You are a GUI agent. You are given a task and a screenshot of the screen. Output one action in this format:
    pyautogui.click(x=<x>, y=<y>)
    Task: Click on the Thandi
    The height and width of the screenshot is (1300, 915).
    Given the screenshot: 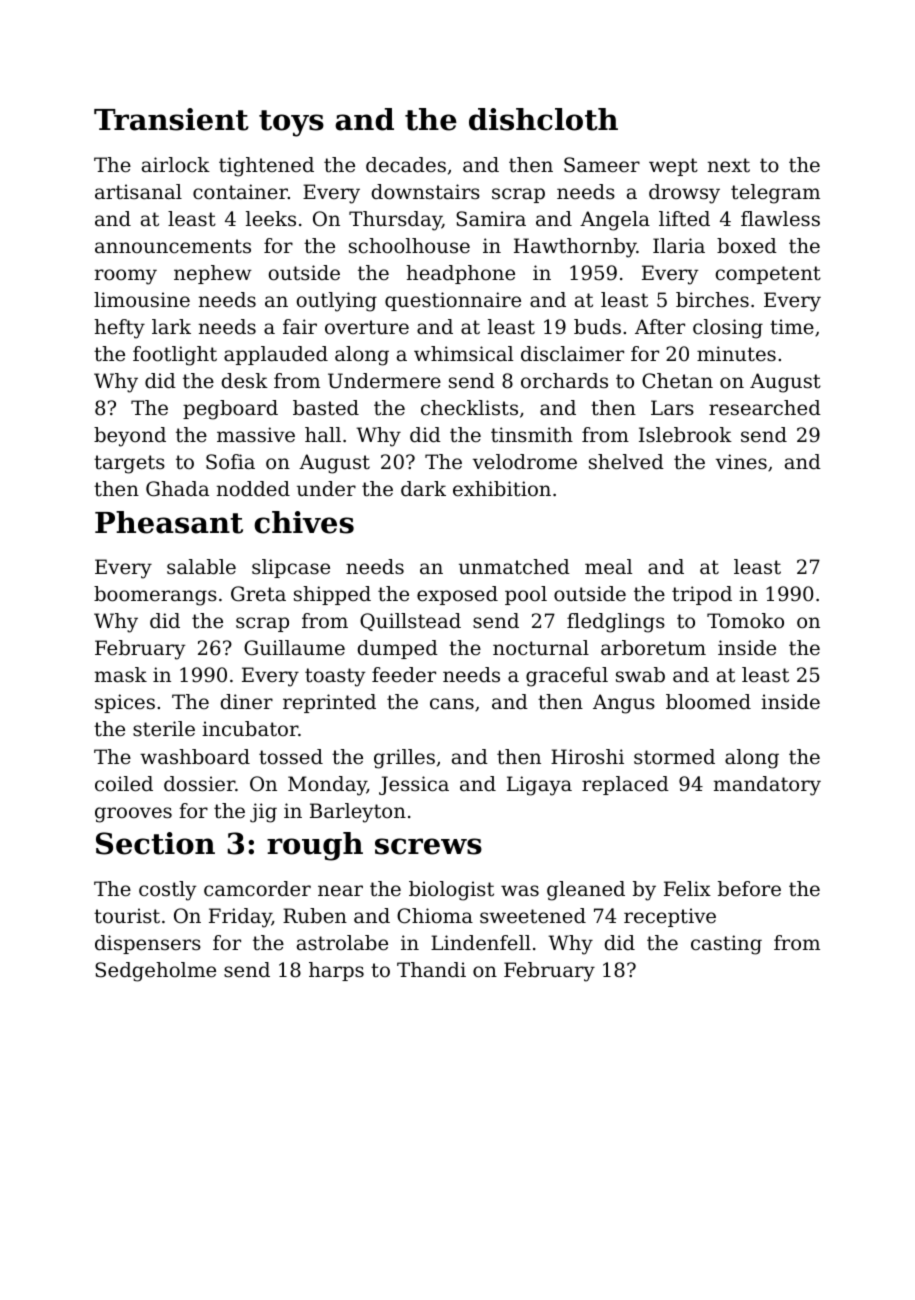 What is the action you would take?
    pyautogui.click(x=431, y=970)
